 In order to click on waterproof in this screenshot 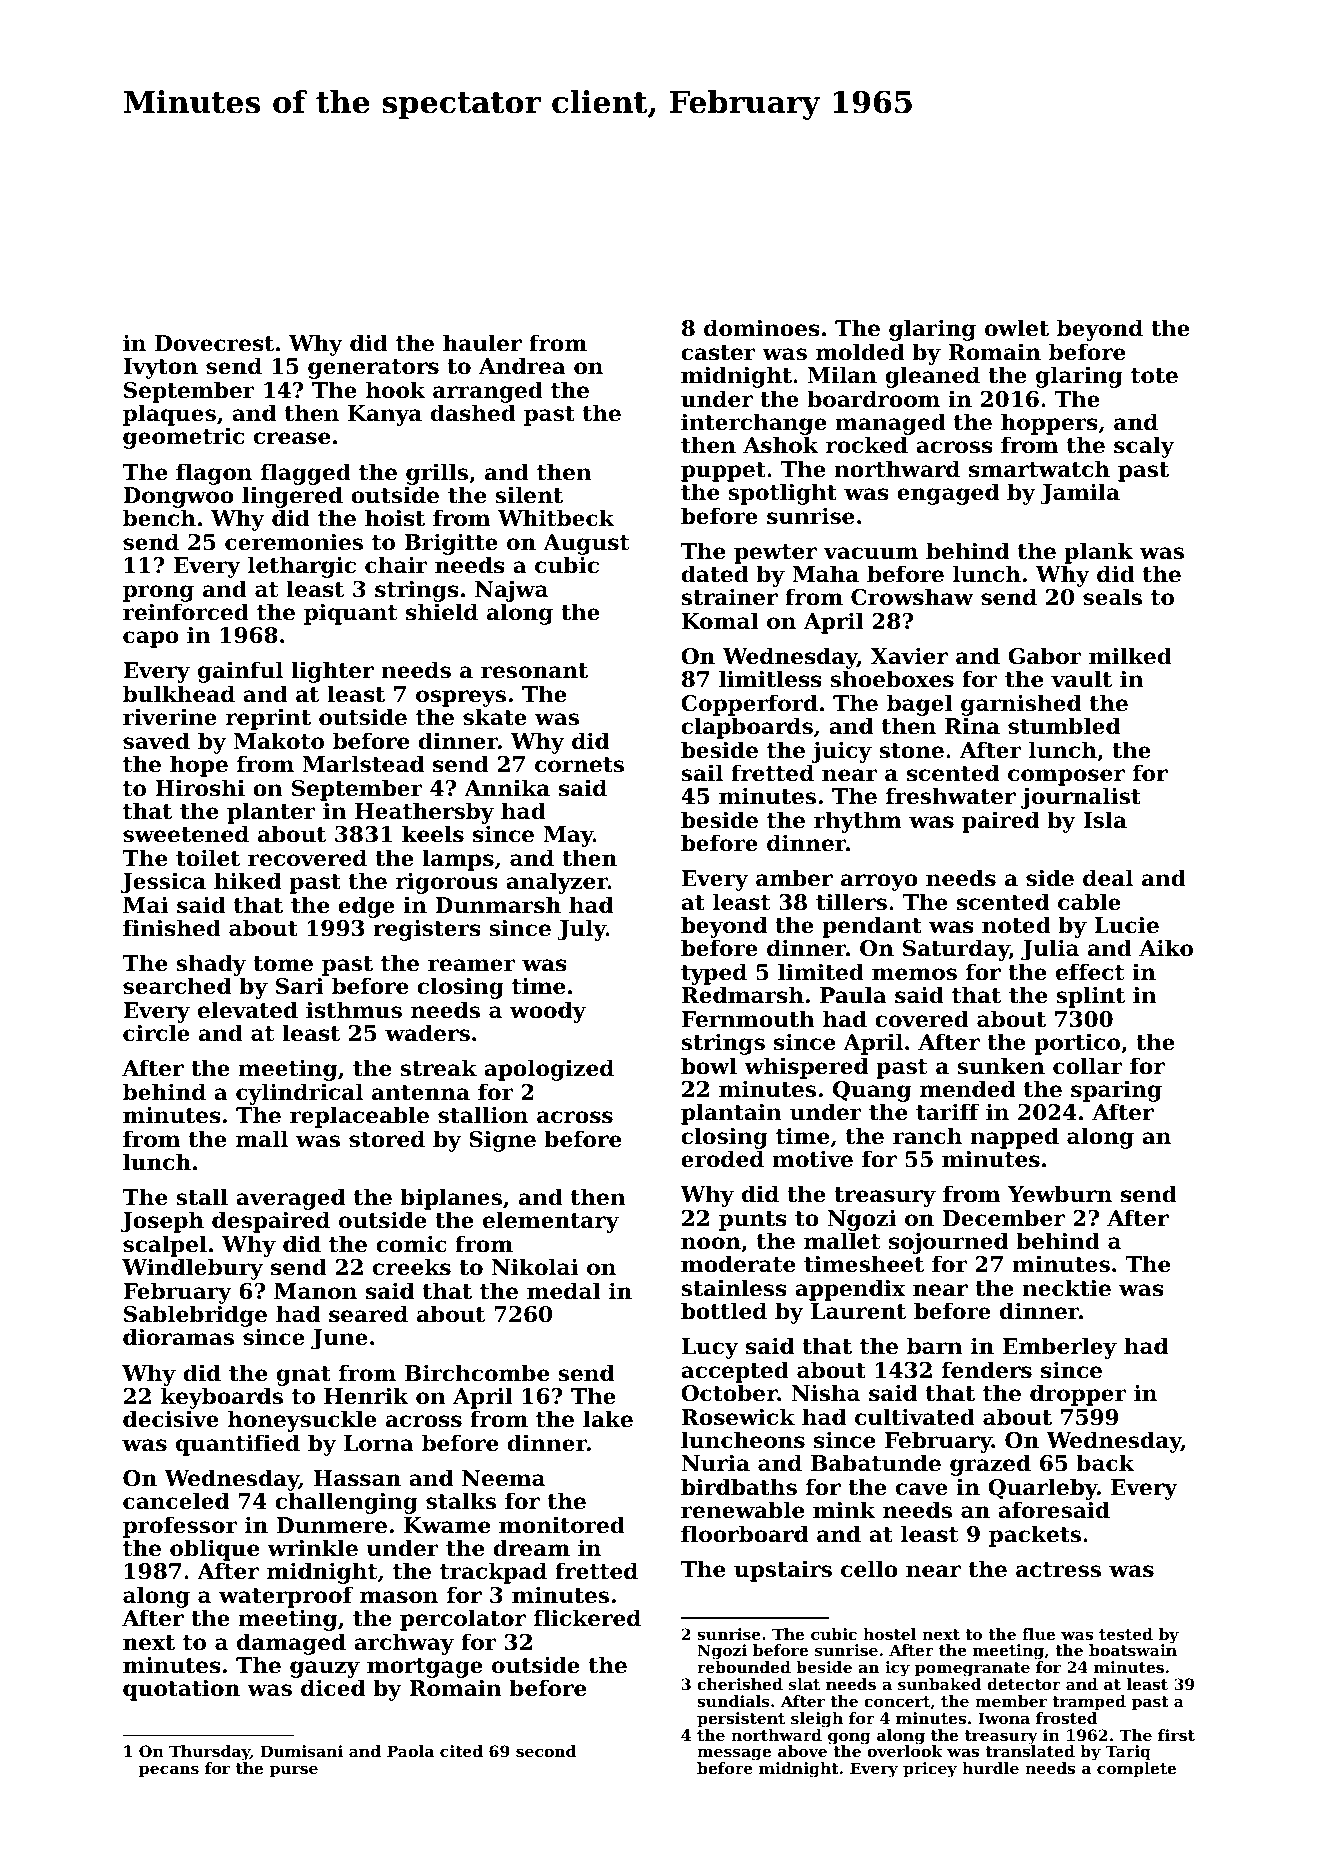, I will do `click(286, 1597)`.
